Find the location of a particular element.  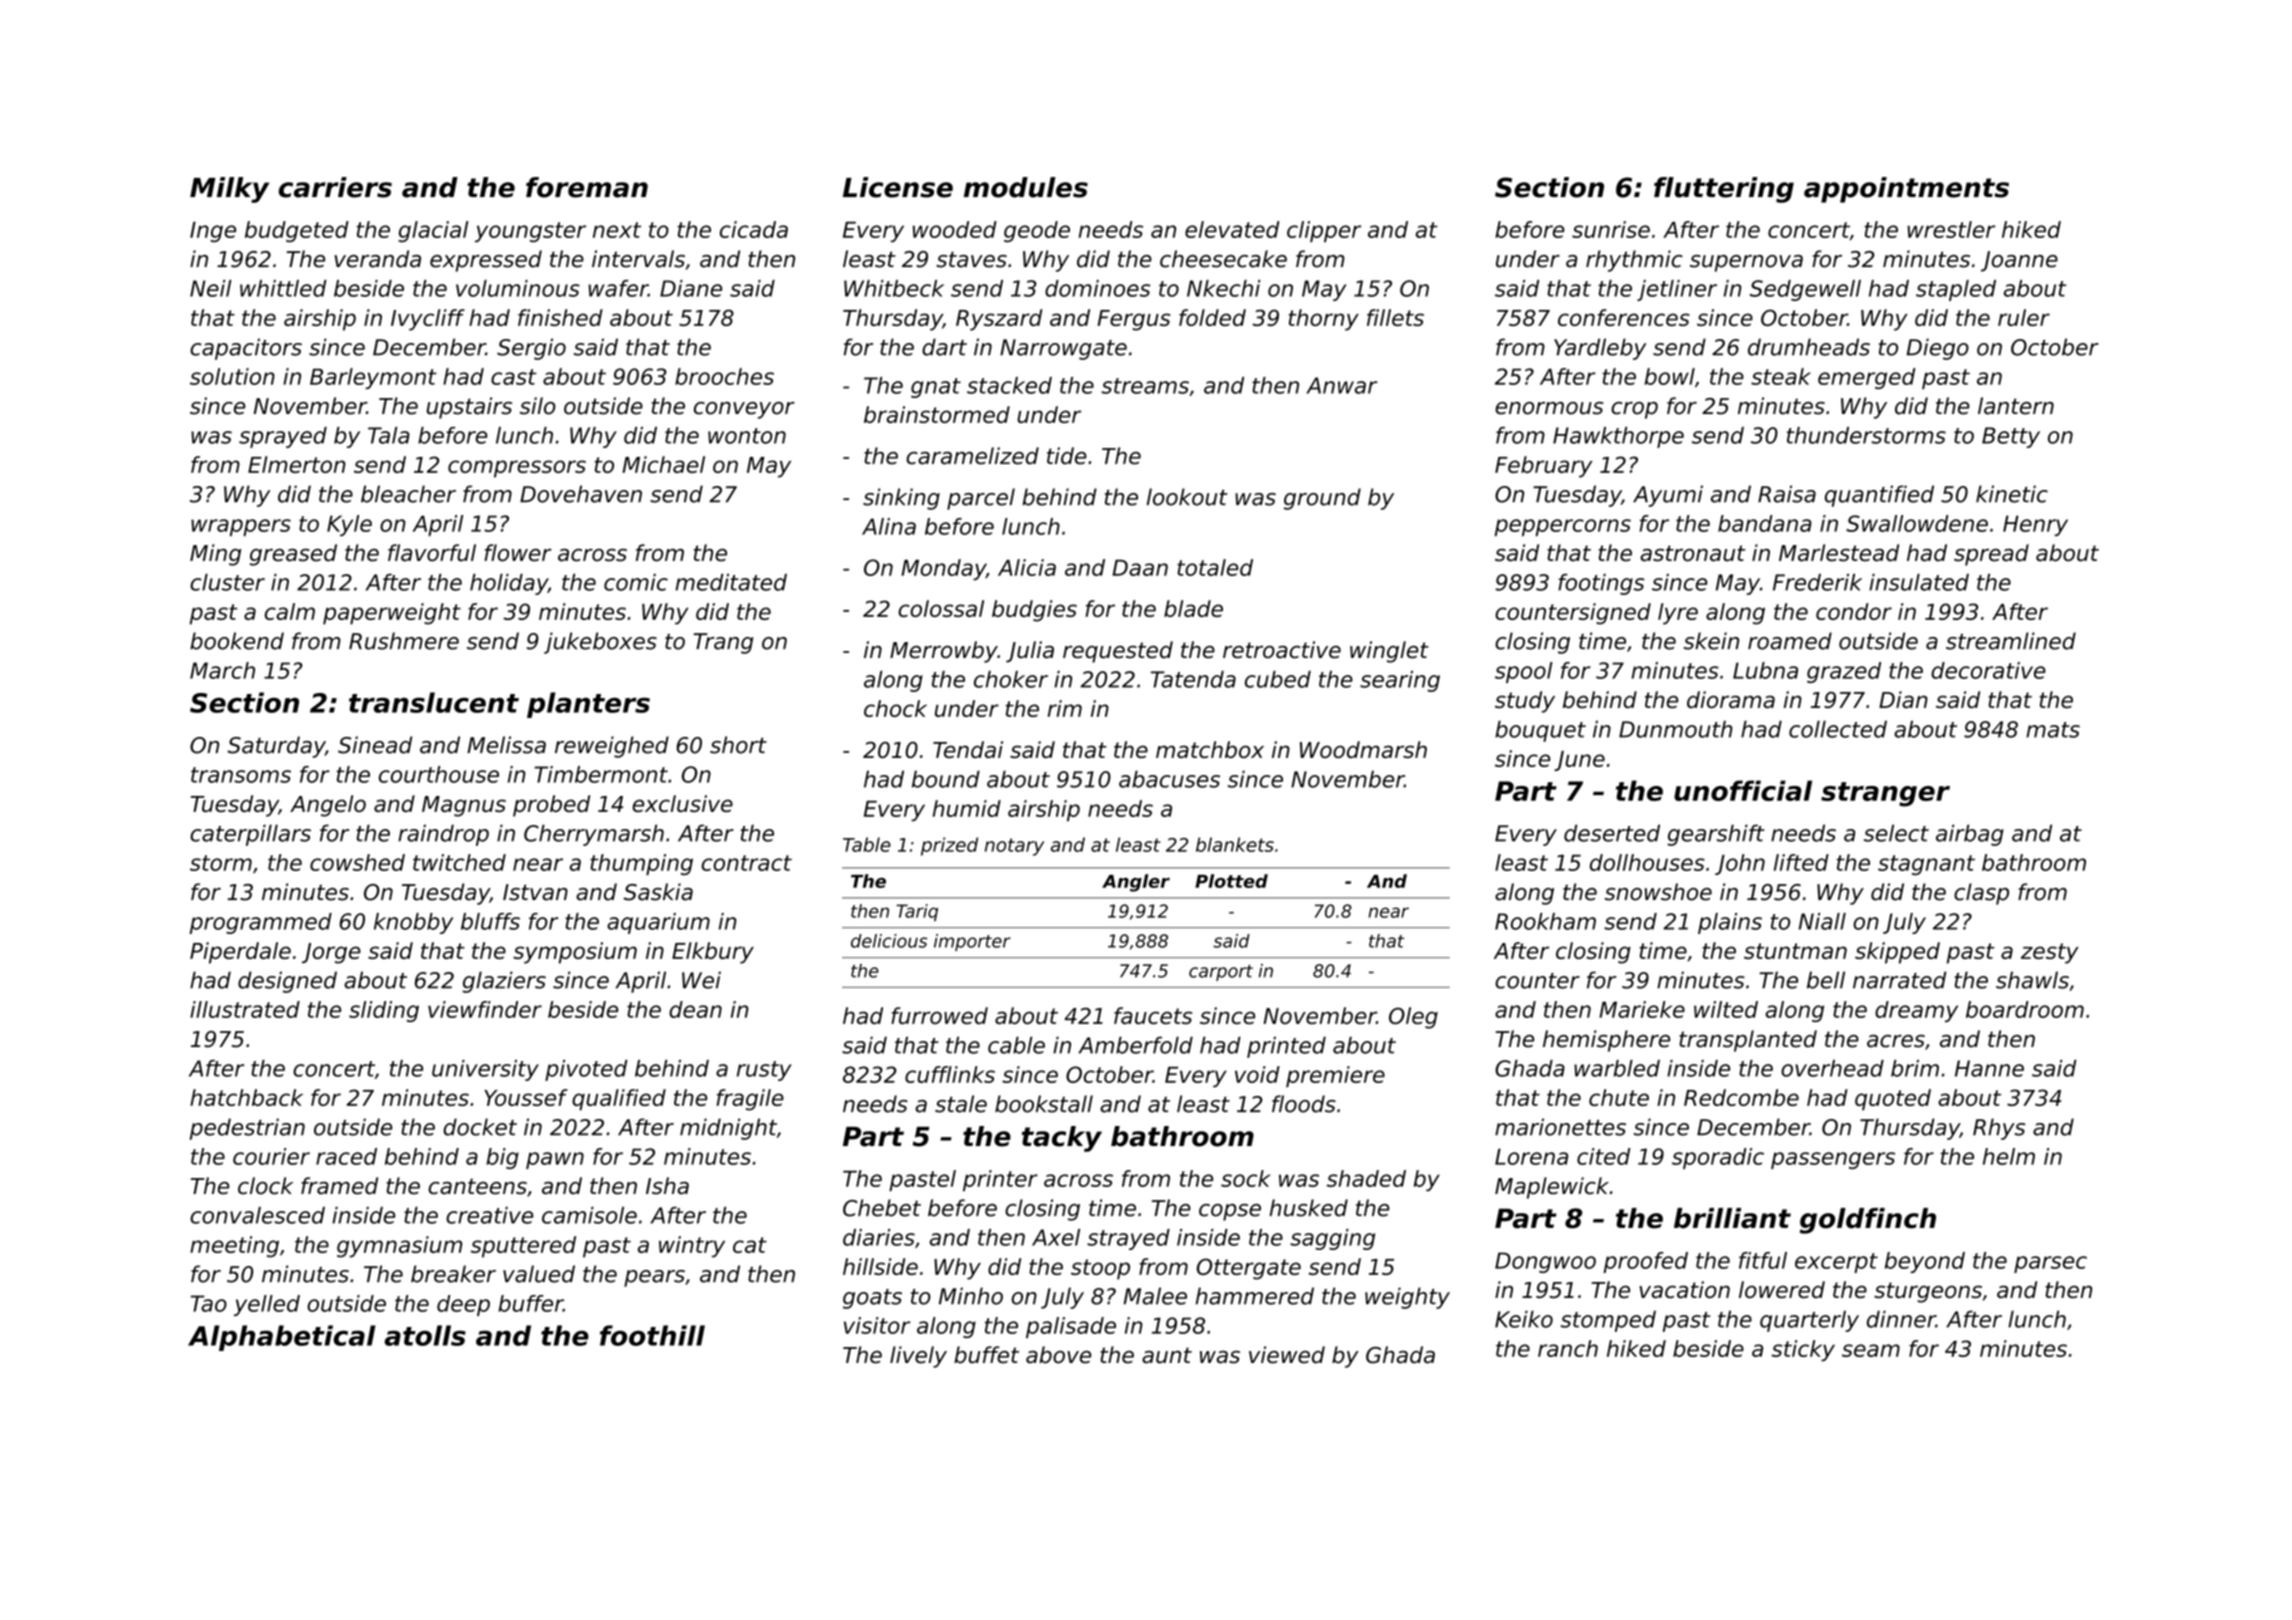

clipper is located at coordinates (1324, 231).
